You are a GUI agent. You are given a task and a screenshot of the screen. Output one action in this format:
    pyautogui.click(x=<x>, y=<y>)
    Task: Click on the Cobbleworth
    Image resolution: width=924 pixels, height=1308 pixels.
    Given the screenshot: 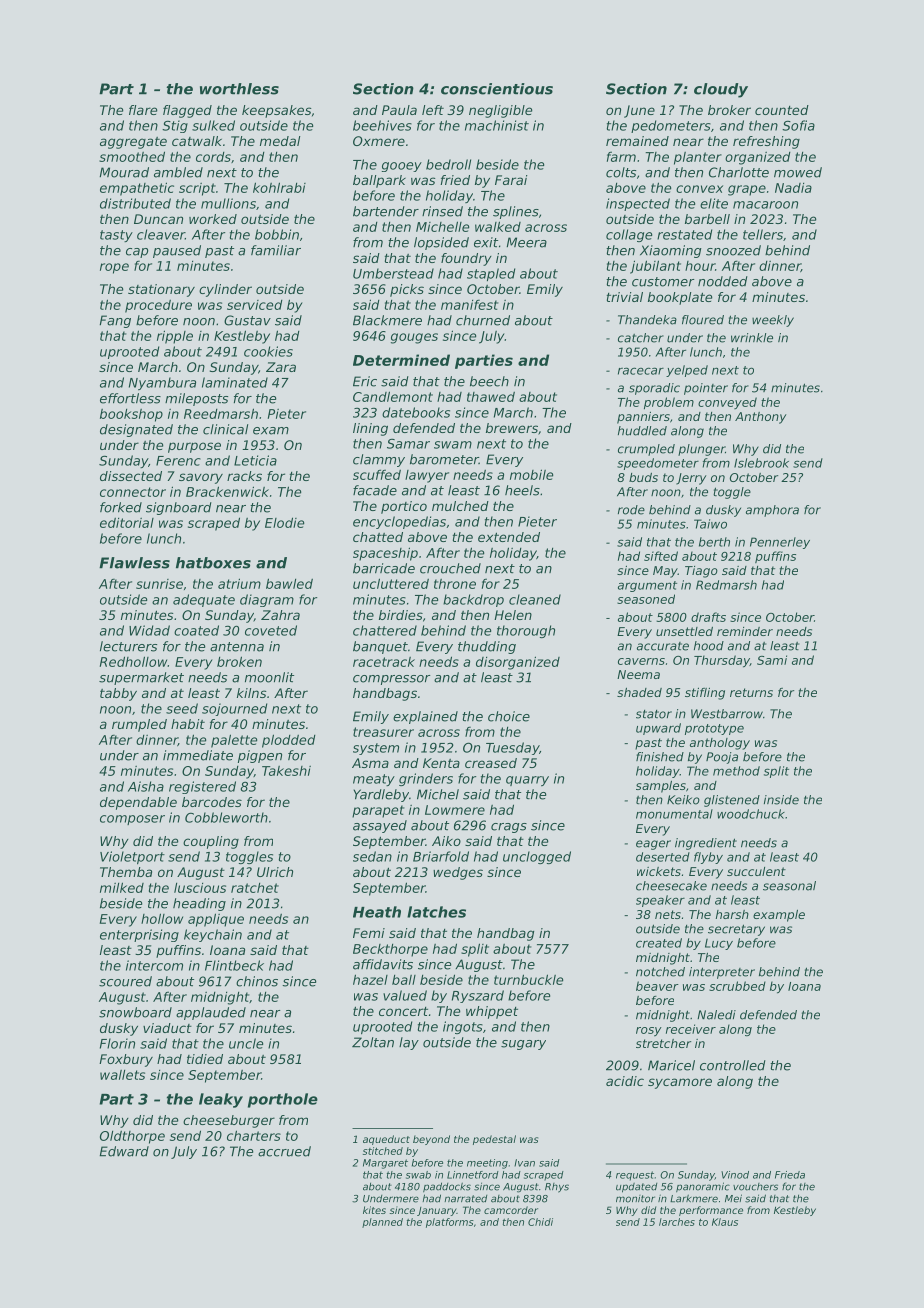 What is the action you would take?
    pyautogui.click(x=226, y=817)
